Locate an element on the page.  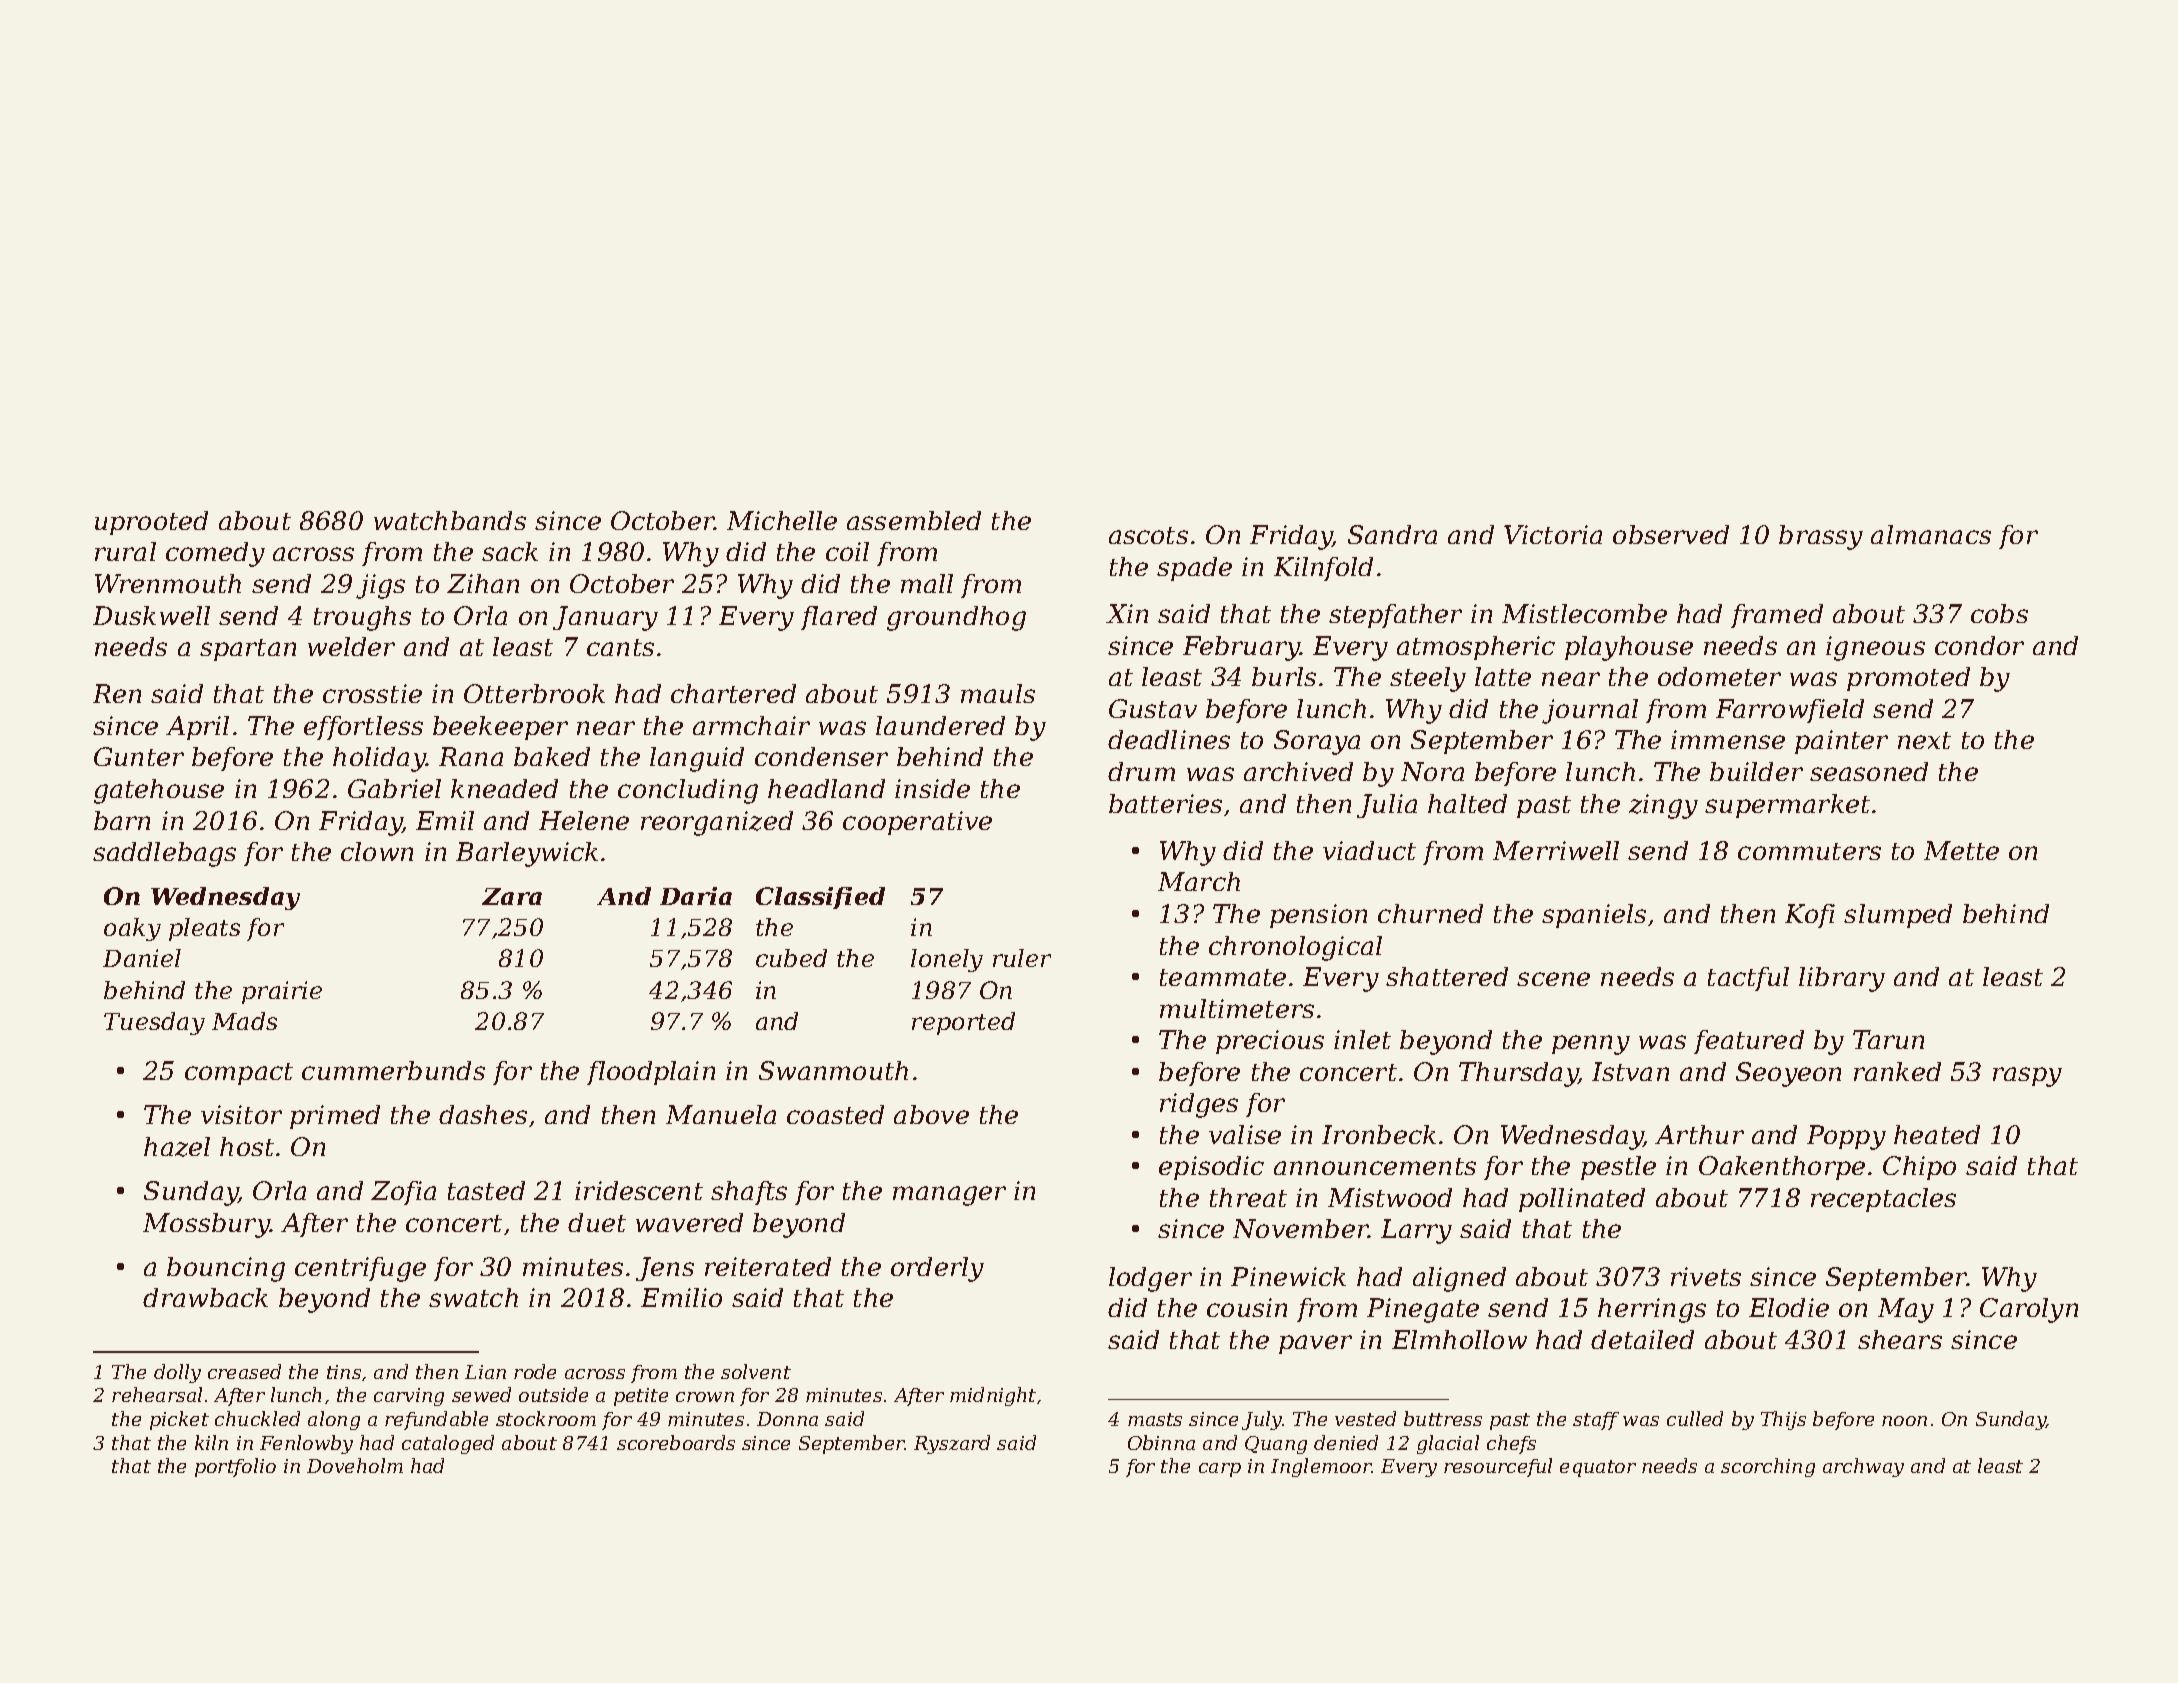
Mossbury is located at coordinates (206, 1225).
